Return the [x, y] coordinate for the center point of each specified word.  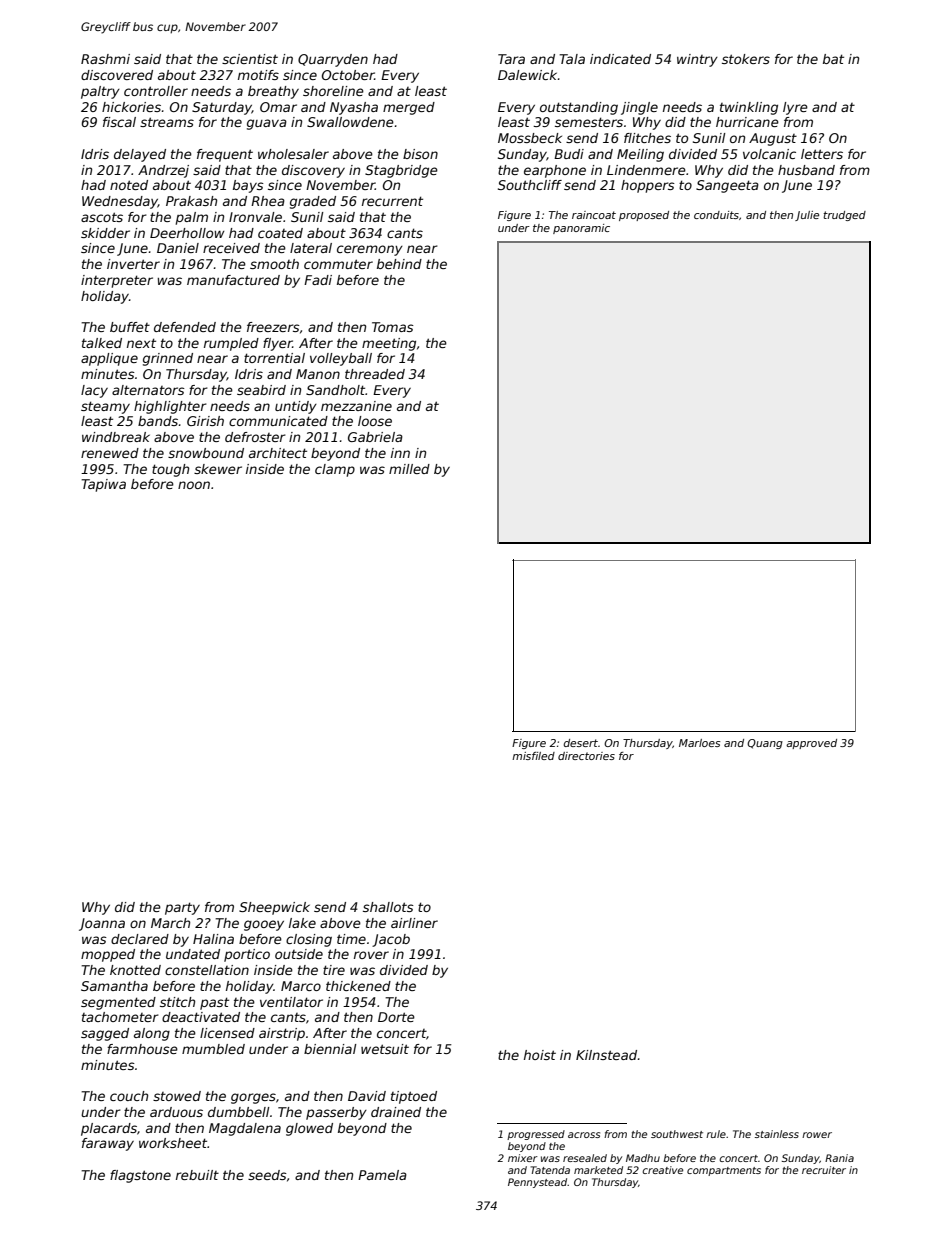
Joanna [102, 924]
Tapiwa [103, 485]
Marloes [699, 743]
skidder [105, 233]
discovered [117, 75]
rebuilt [197, 1175]
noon [194, 485]
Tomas [393, 327]
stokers [746, 59]
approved [811, 744]
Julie [807, 216]
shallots [388, 907]
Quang [765, 744]
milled [409, 469]
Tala [572, 59]
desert [581, 743]
